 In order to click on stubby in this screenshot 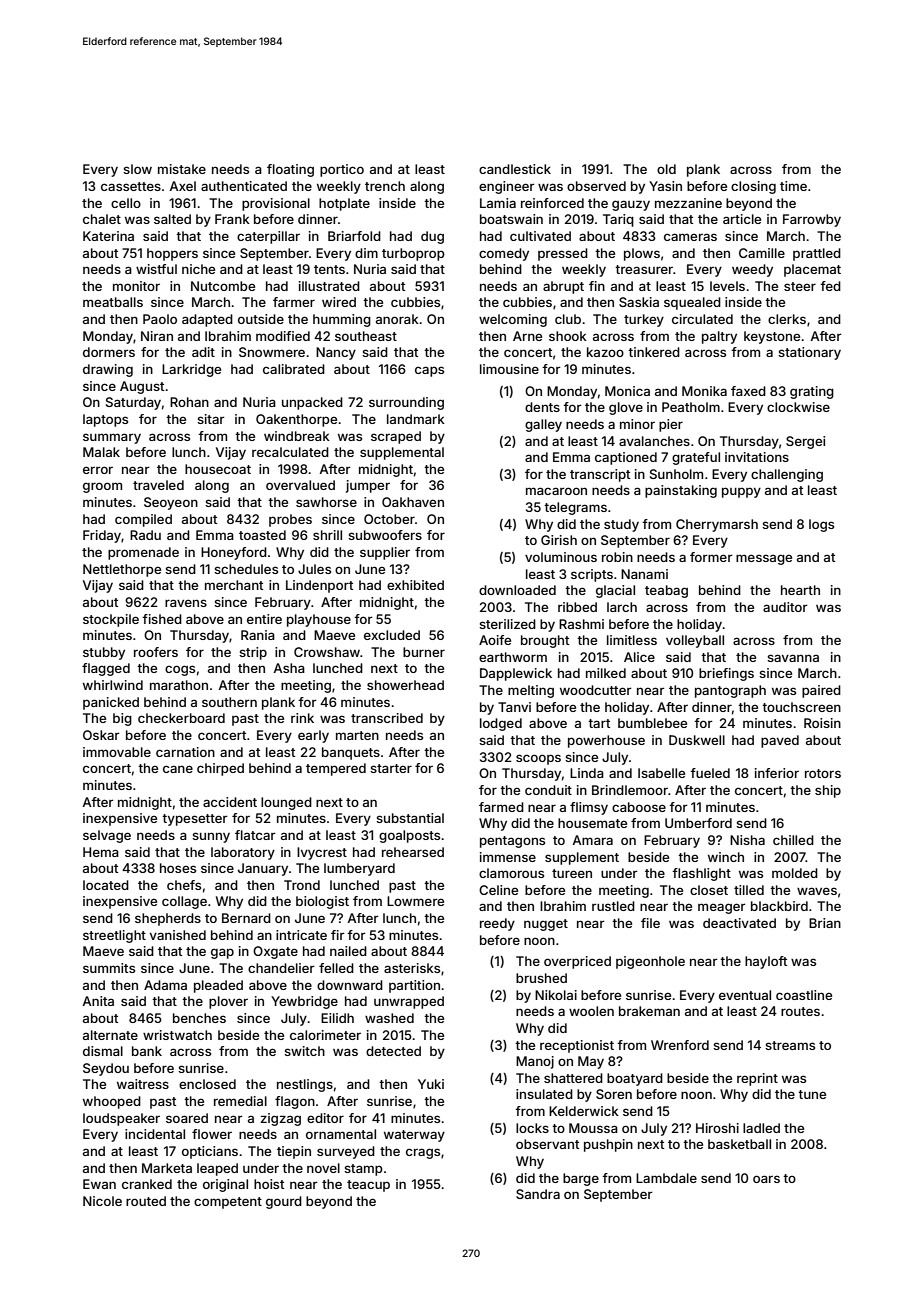, I will do `click(104, 653)`.
